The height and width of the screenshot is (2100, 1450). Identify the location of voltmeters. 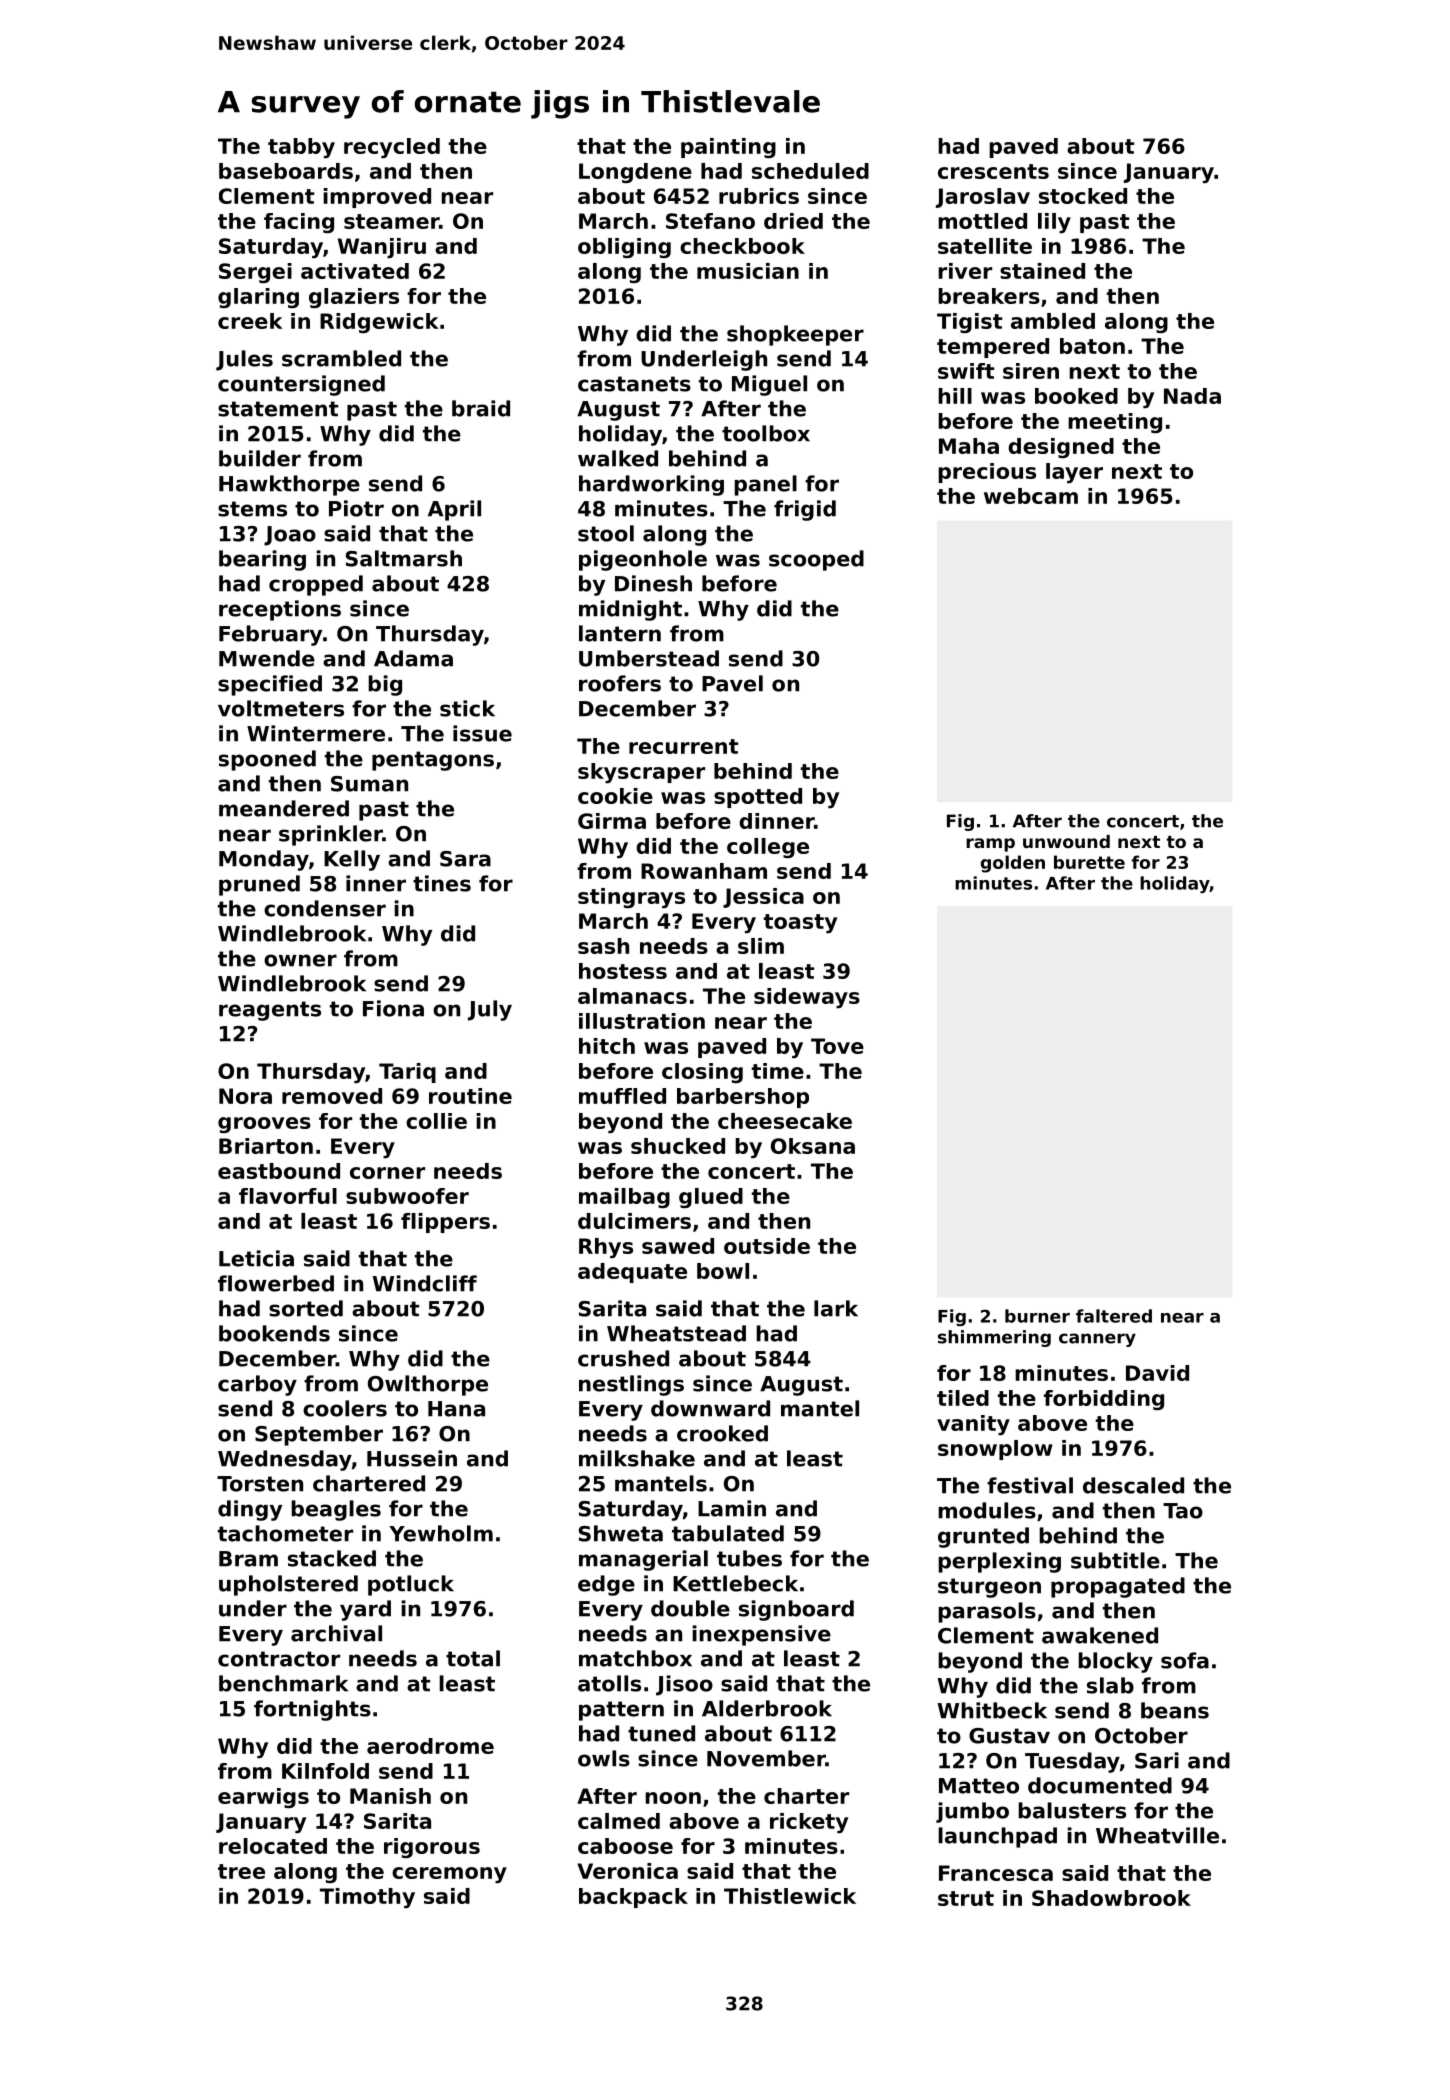
(281, 708).
